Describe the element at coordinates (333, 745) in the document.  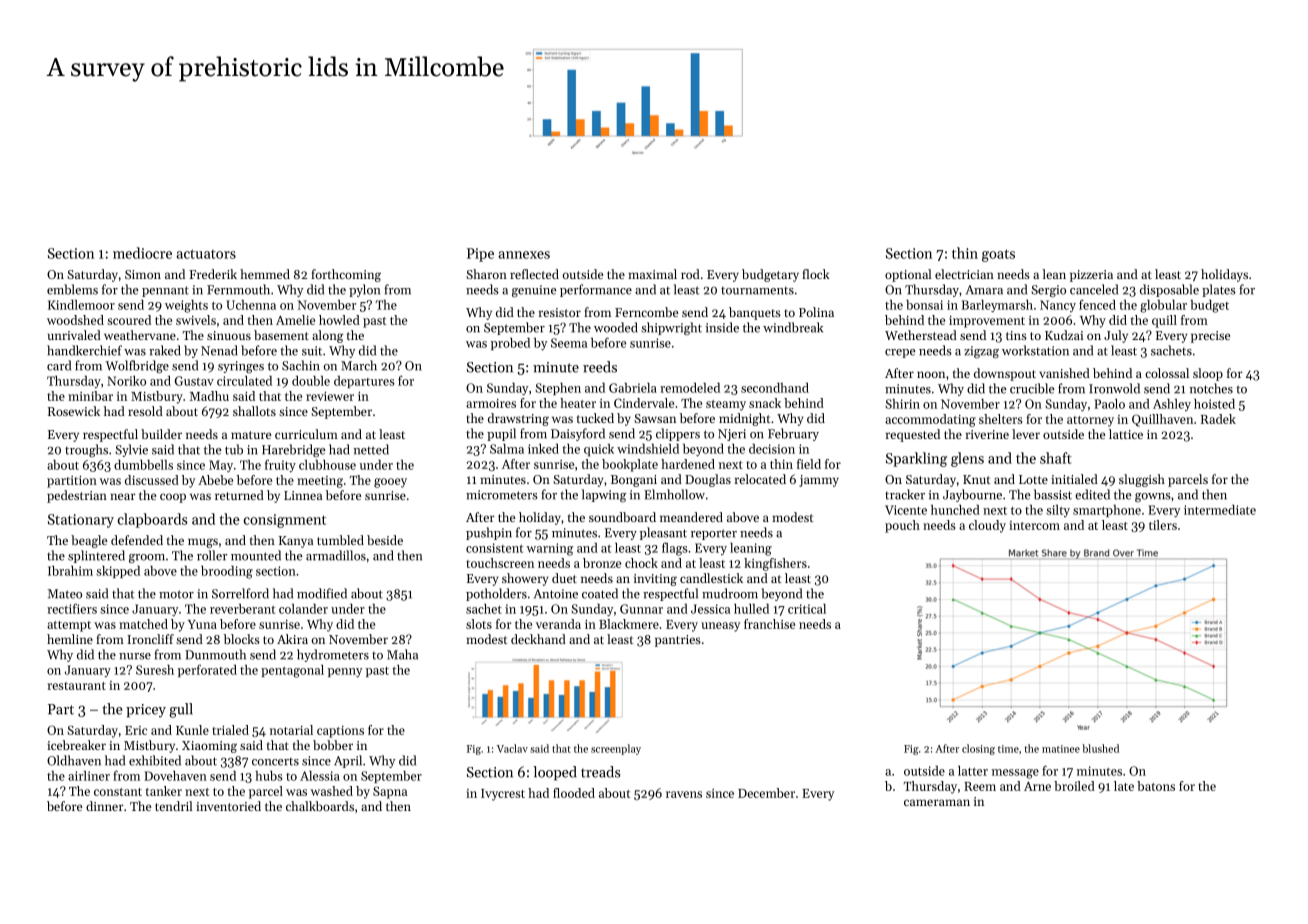
I see `bobber` at that location.
